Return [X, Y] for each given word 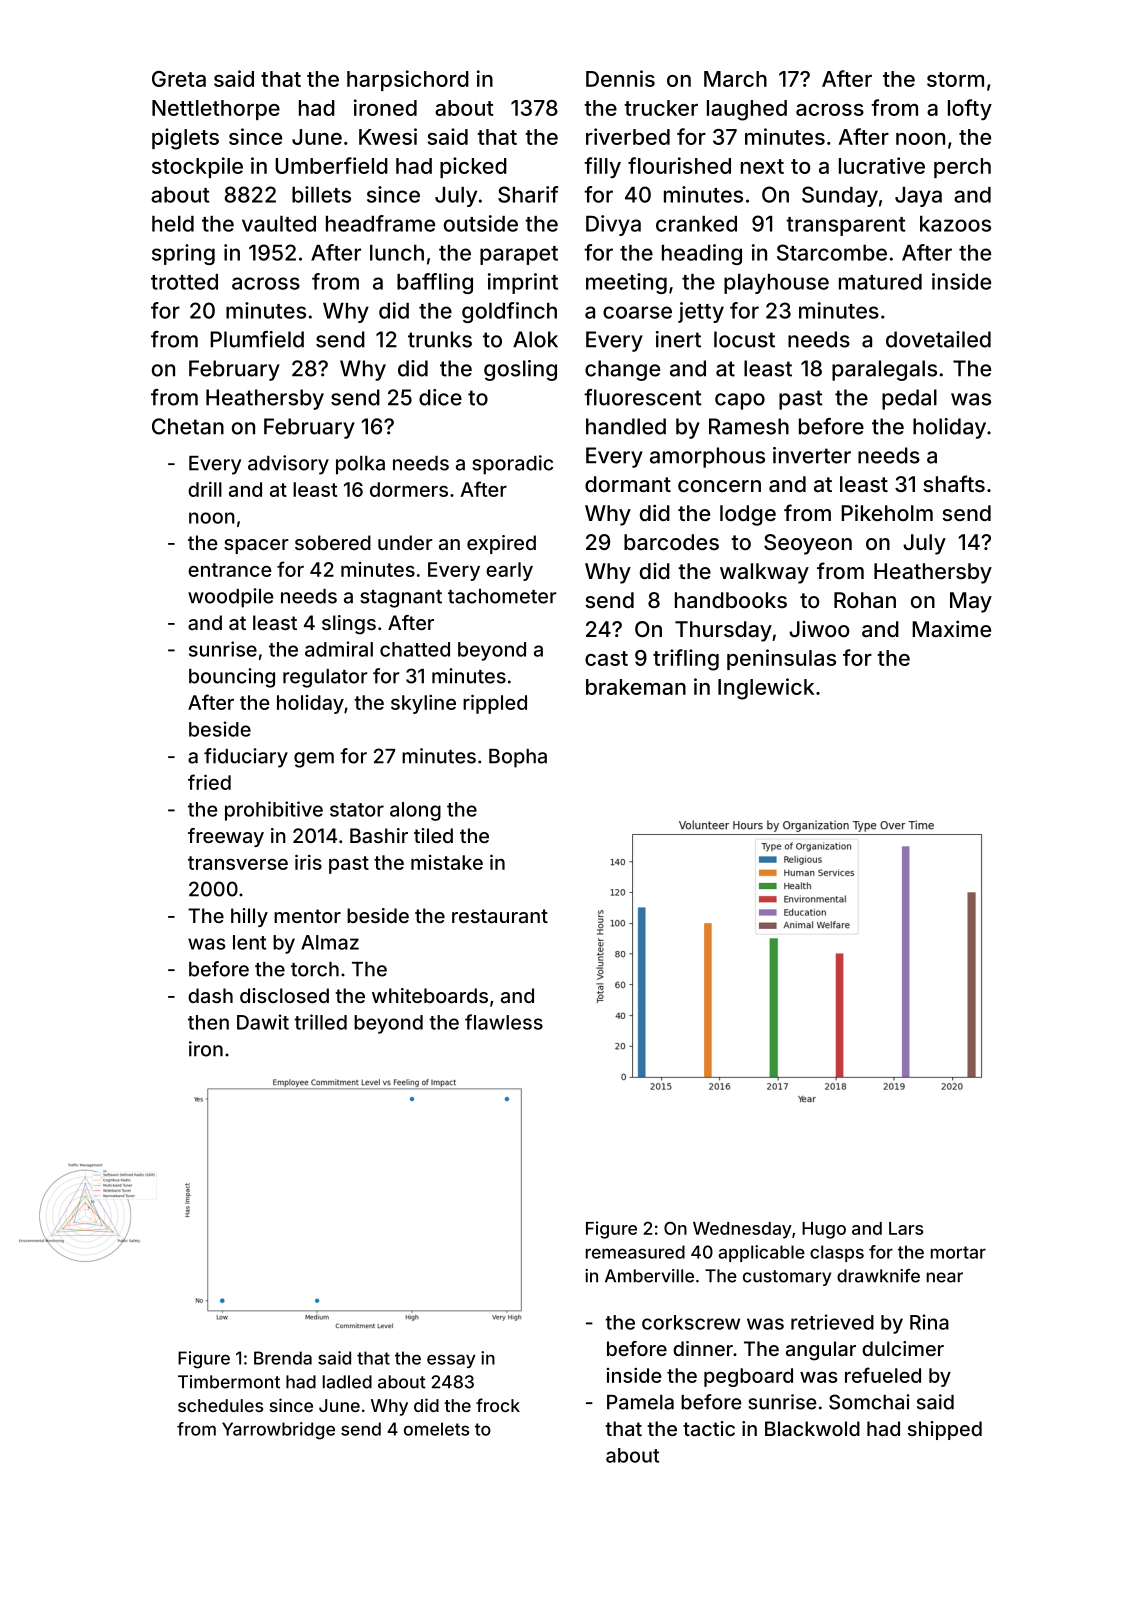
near [945, 1277]
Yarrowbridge [278, 1431]
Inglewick [766, 689]
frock [498, 1405]
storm [955, 79]
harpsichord [408, 80]
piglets [185, 139]
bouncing [232, 678]
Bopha [518, 758]
